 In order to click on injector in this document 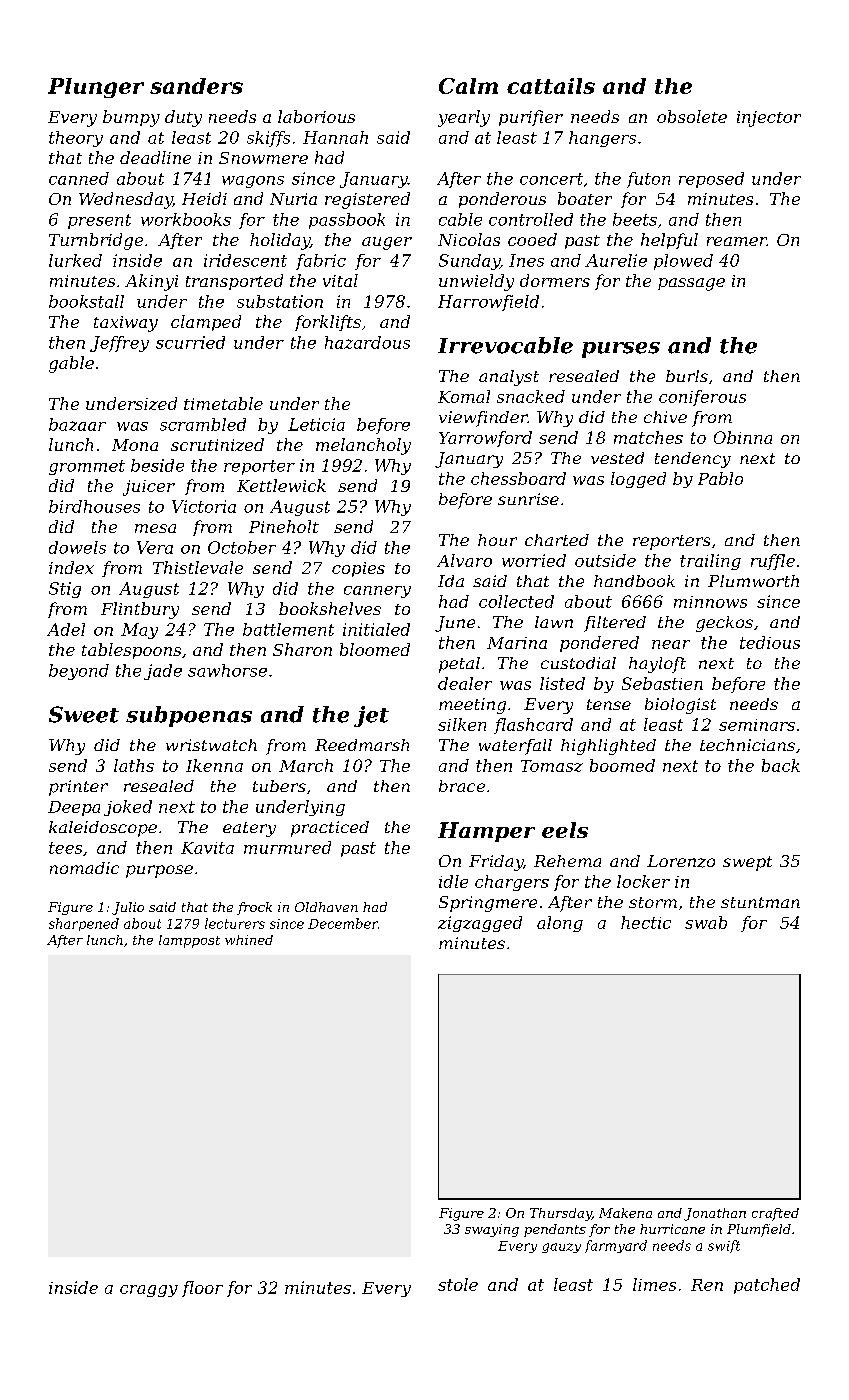, I will do `click(769, 119)`.
